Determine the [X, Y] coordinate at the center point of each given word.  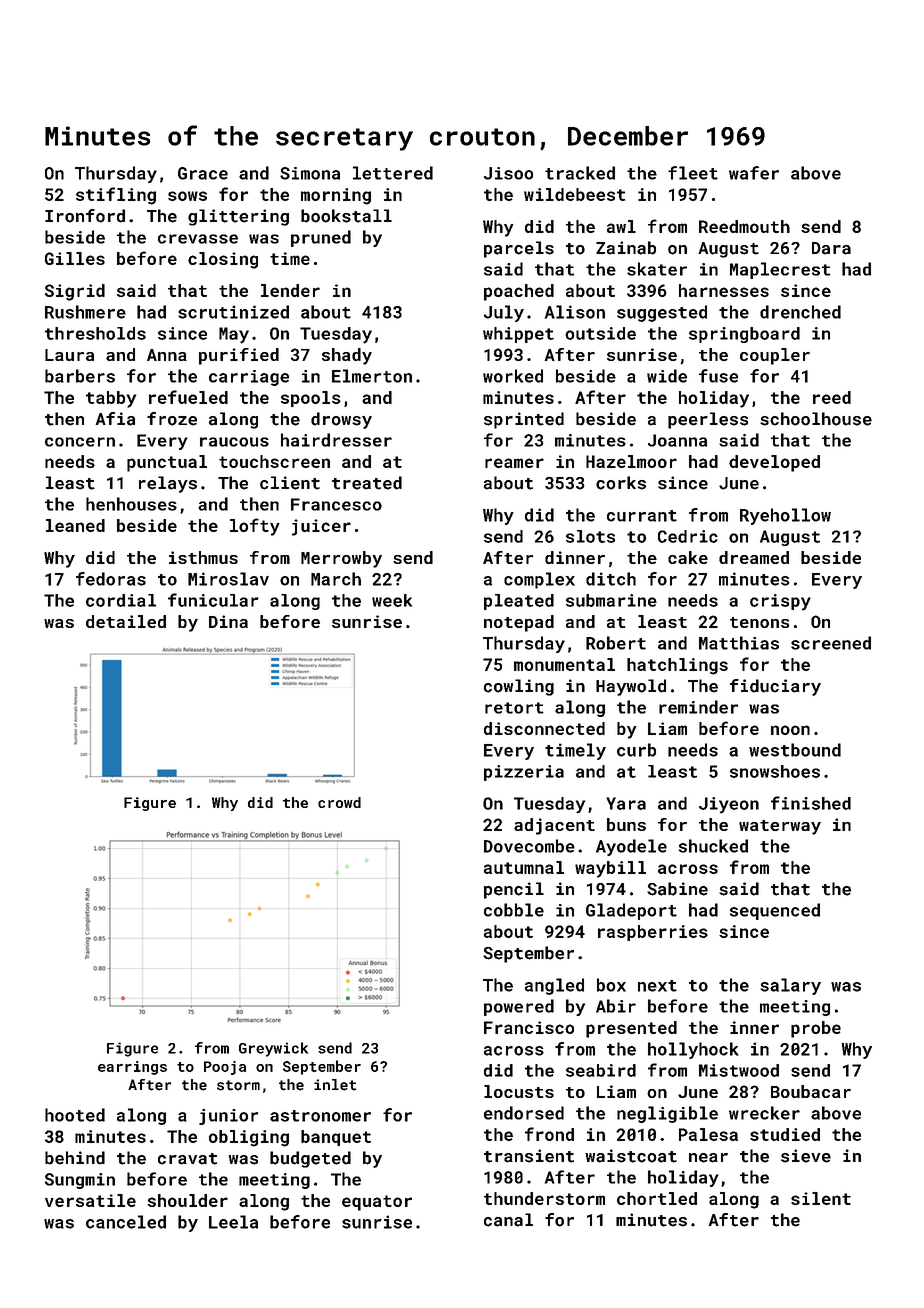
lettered [393, 173]
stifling [116, 196]
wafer [754, 173]
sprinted [524, 420]
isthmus [203, 557]
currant [642, 516]
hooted [75, 1115]
